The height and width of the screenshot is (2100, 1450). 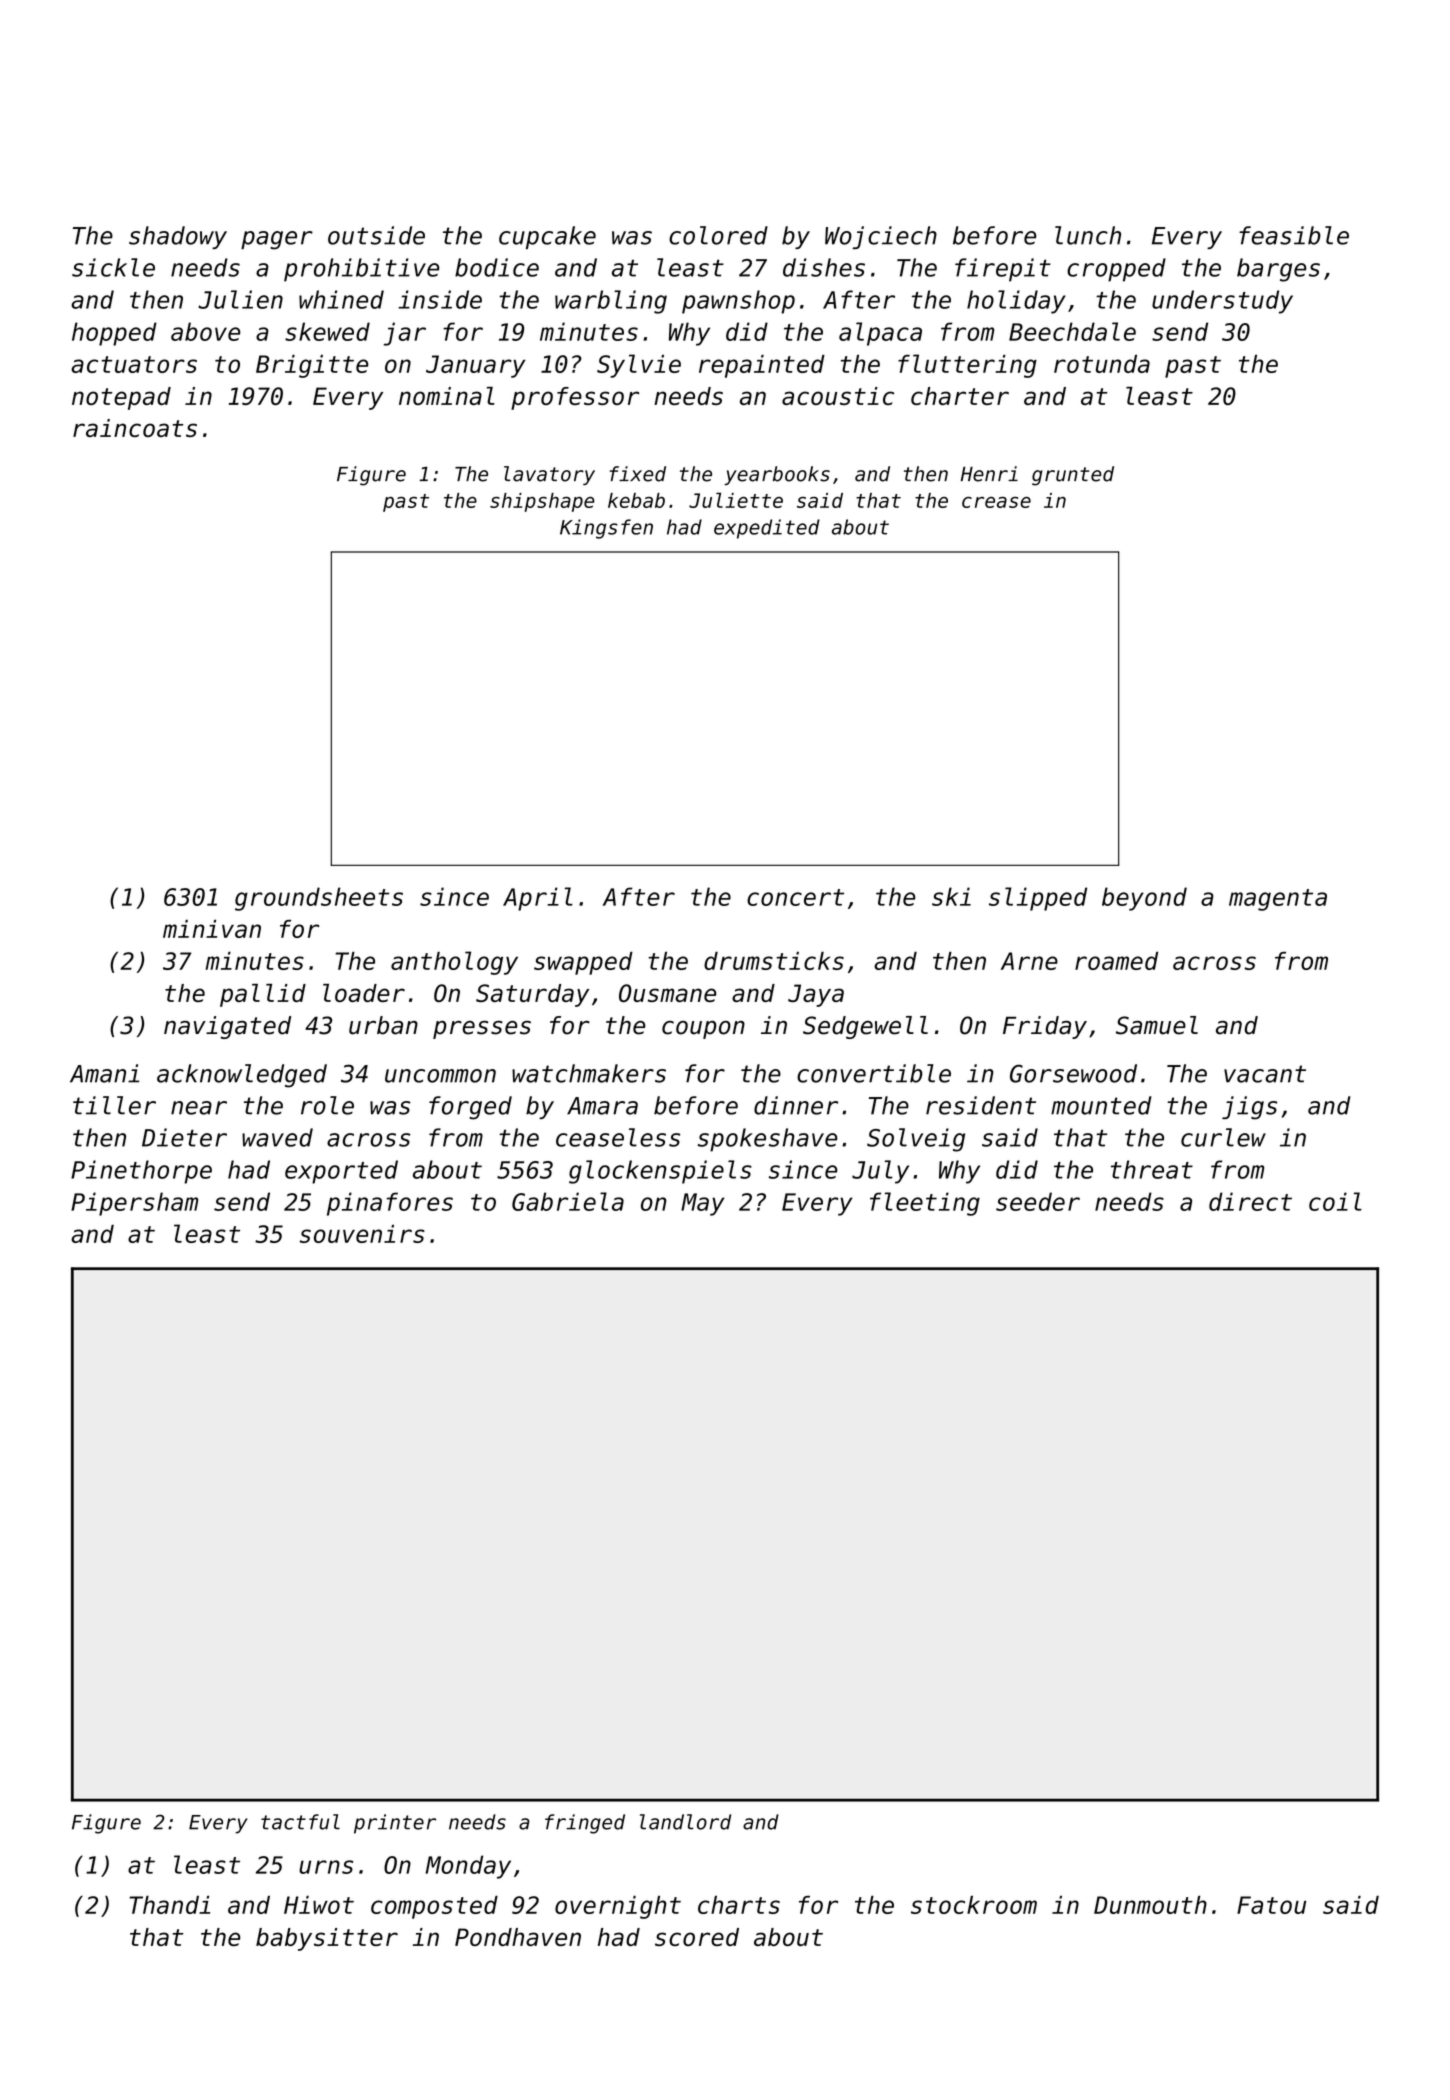 I want to click on magenta, so click(x=1278, y=900).
